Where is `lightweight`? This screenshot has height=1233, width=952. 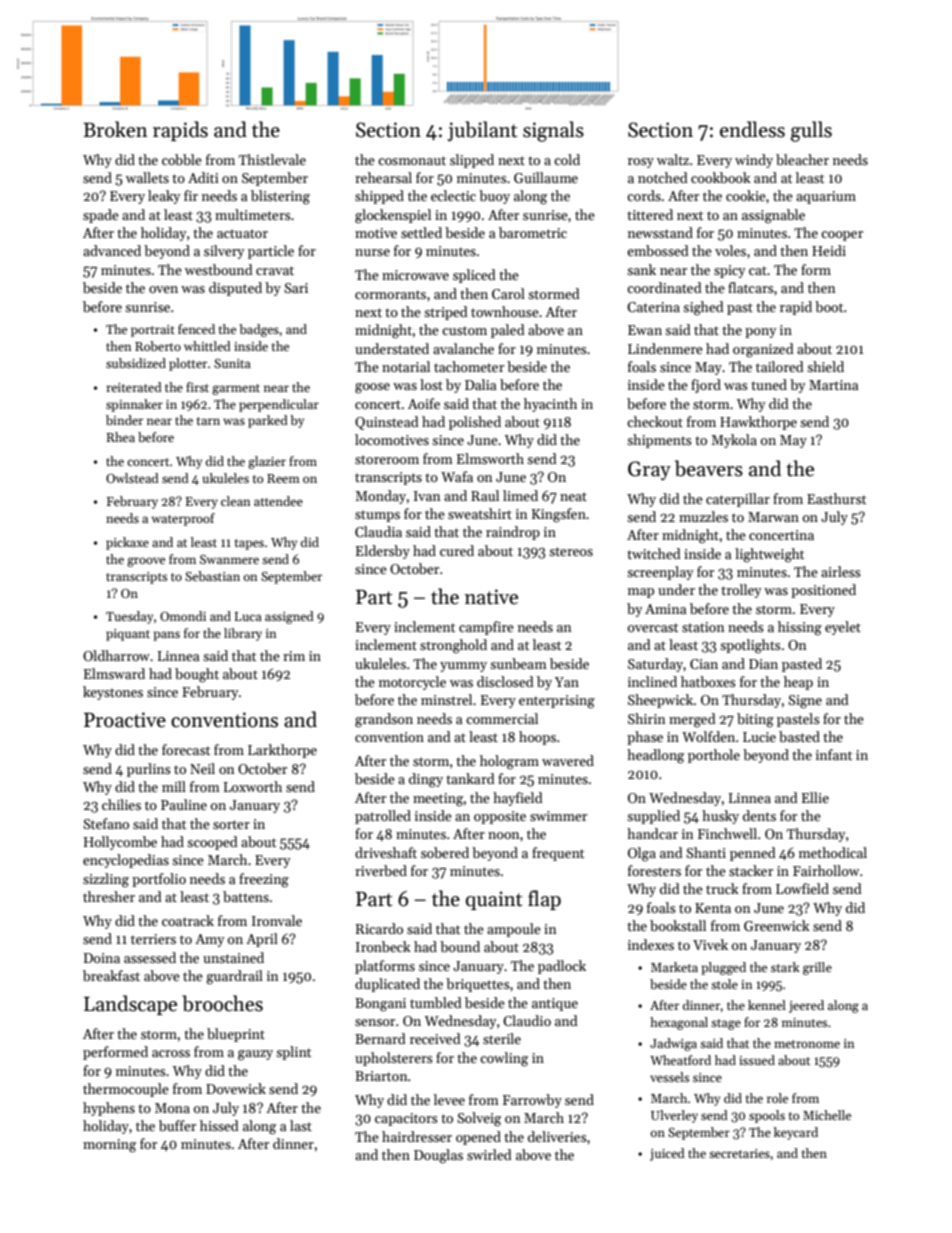 lightweight is located at coordinates (769, 555).
